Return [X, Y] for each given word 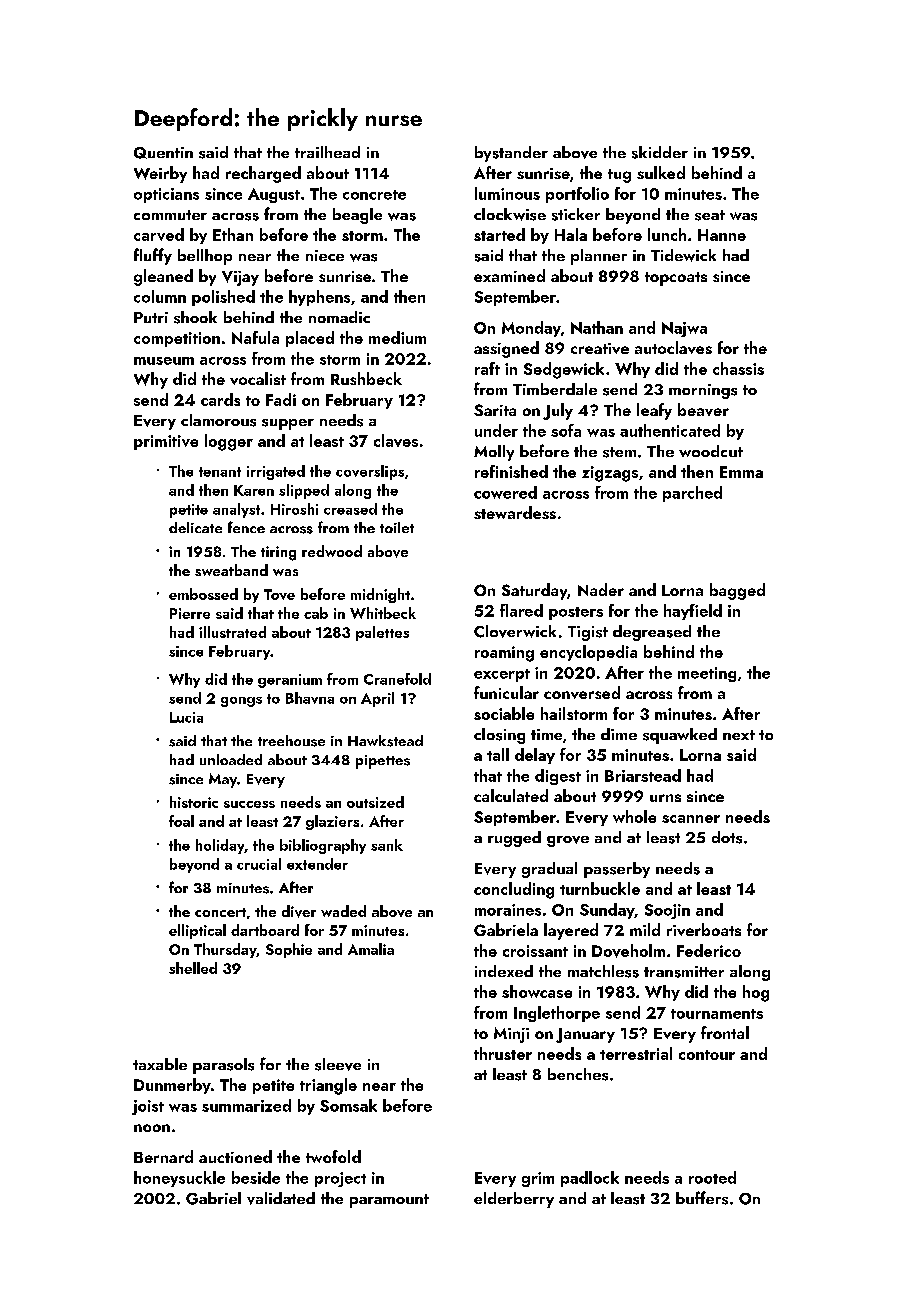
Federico [709, 950]
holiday [220, 846]
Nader [601, 589]
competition [177, 339]
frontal [725, 1032]
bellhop [205, 257]
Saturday [534, 591]
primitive [166, 442]
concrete [374, 195]
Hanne [722, 235]
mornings [703, 391]
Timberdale [555, 389]
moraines [508, 910]
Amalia [371, 949]
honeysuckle [179, 1179]
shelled [193, 968]
